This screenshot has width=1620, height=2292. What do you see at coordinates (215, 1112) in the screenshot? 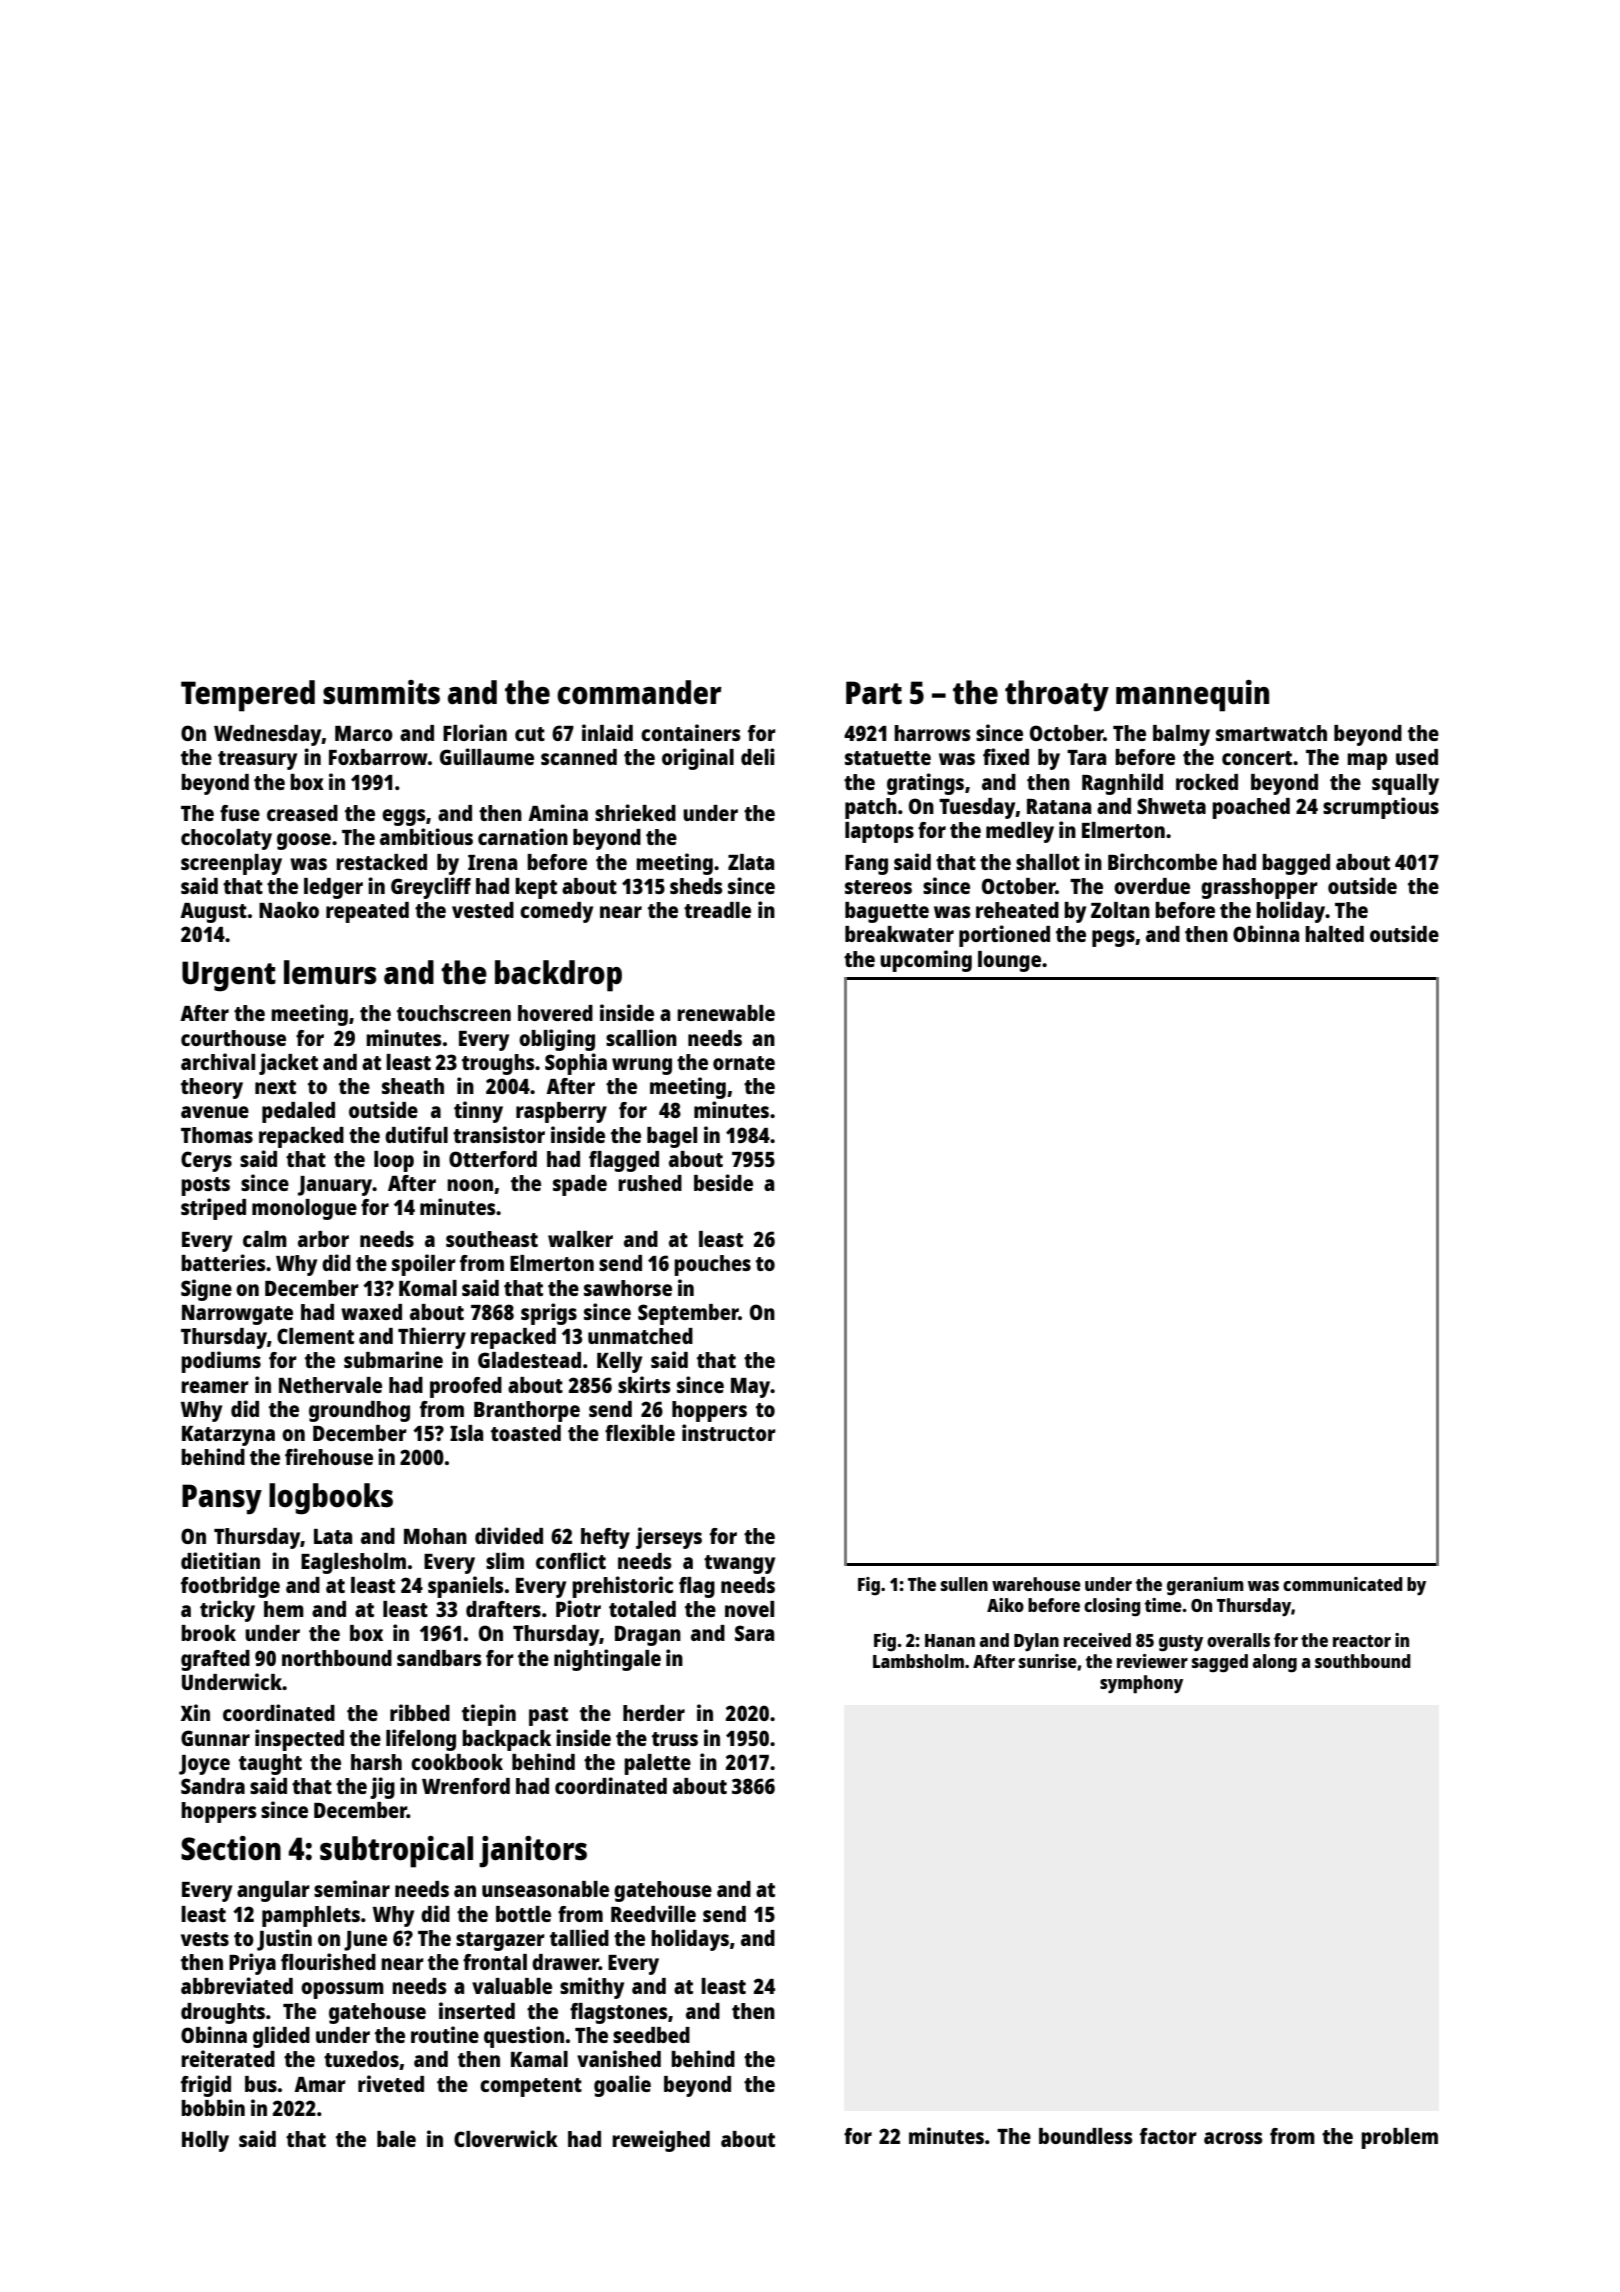
I see `avenue` at bounding box center [215, 1112].
